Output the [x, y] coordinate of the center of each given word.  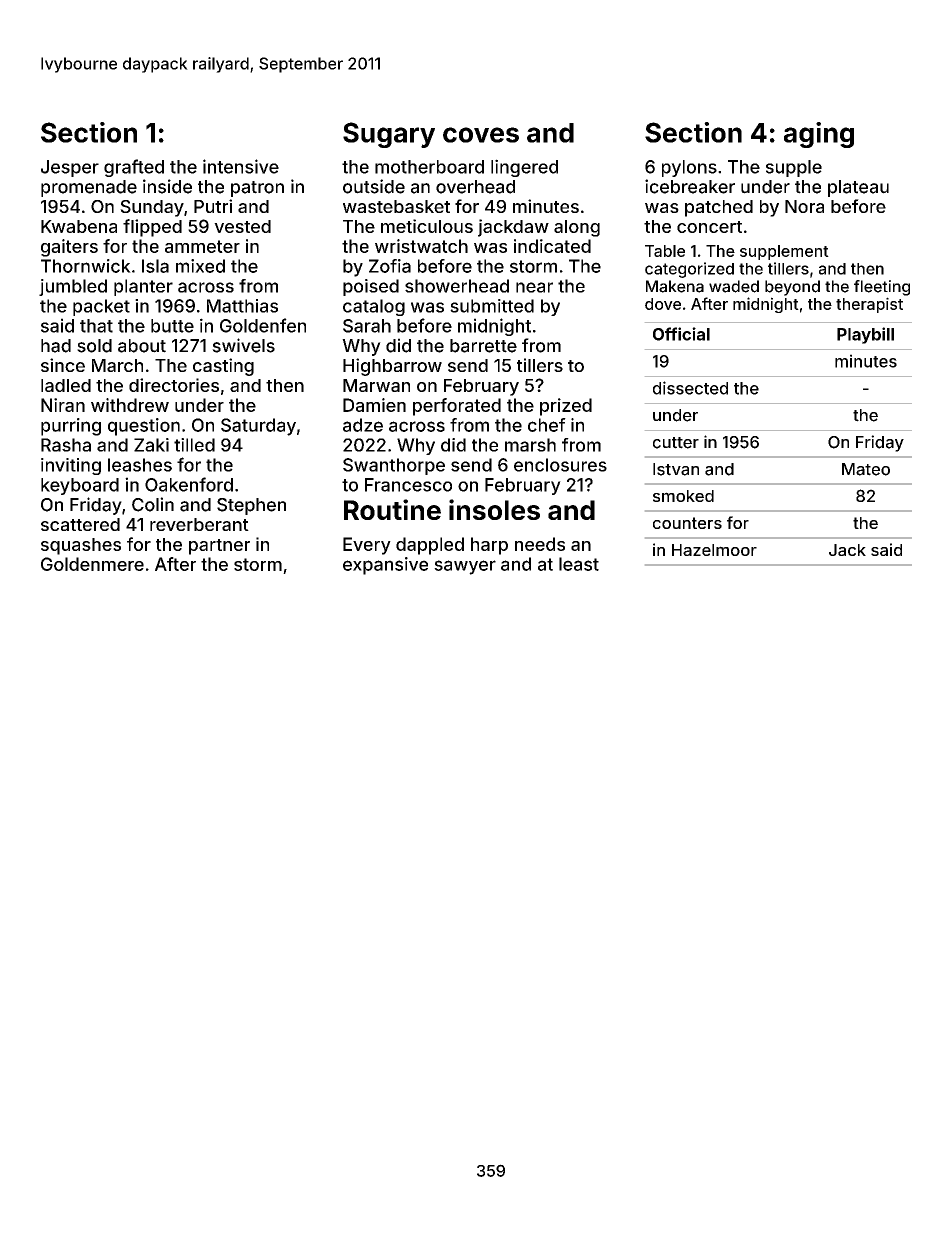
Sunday [152, 208]
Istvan [676, 469]
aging [819, 135]
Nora [804, 206]
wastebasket [396, 206]
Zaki [151, 445]
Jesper [70, 168]
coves [481, 135]
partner [219, 547]
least [579, 564]
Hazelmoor [714, 550]
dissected [690, 388]
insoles [494, 509]
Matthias [242, 306]
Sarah [367, 326]
